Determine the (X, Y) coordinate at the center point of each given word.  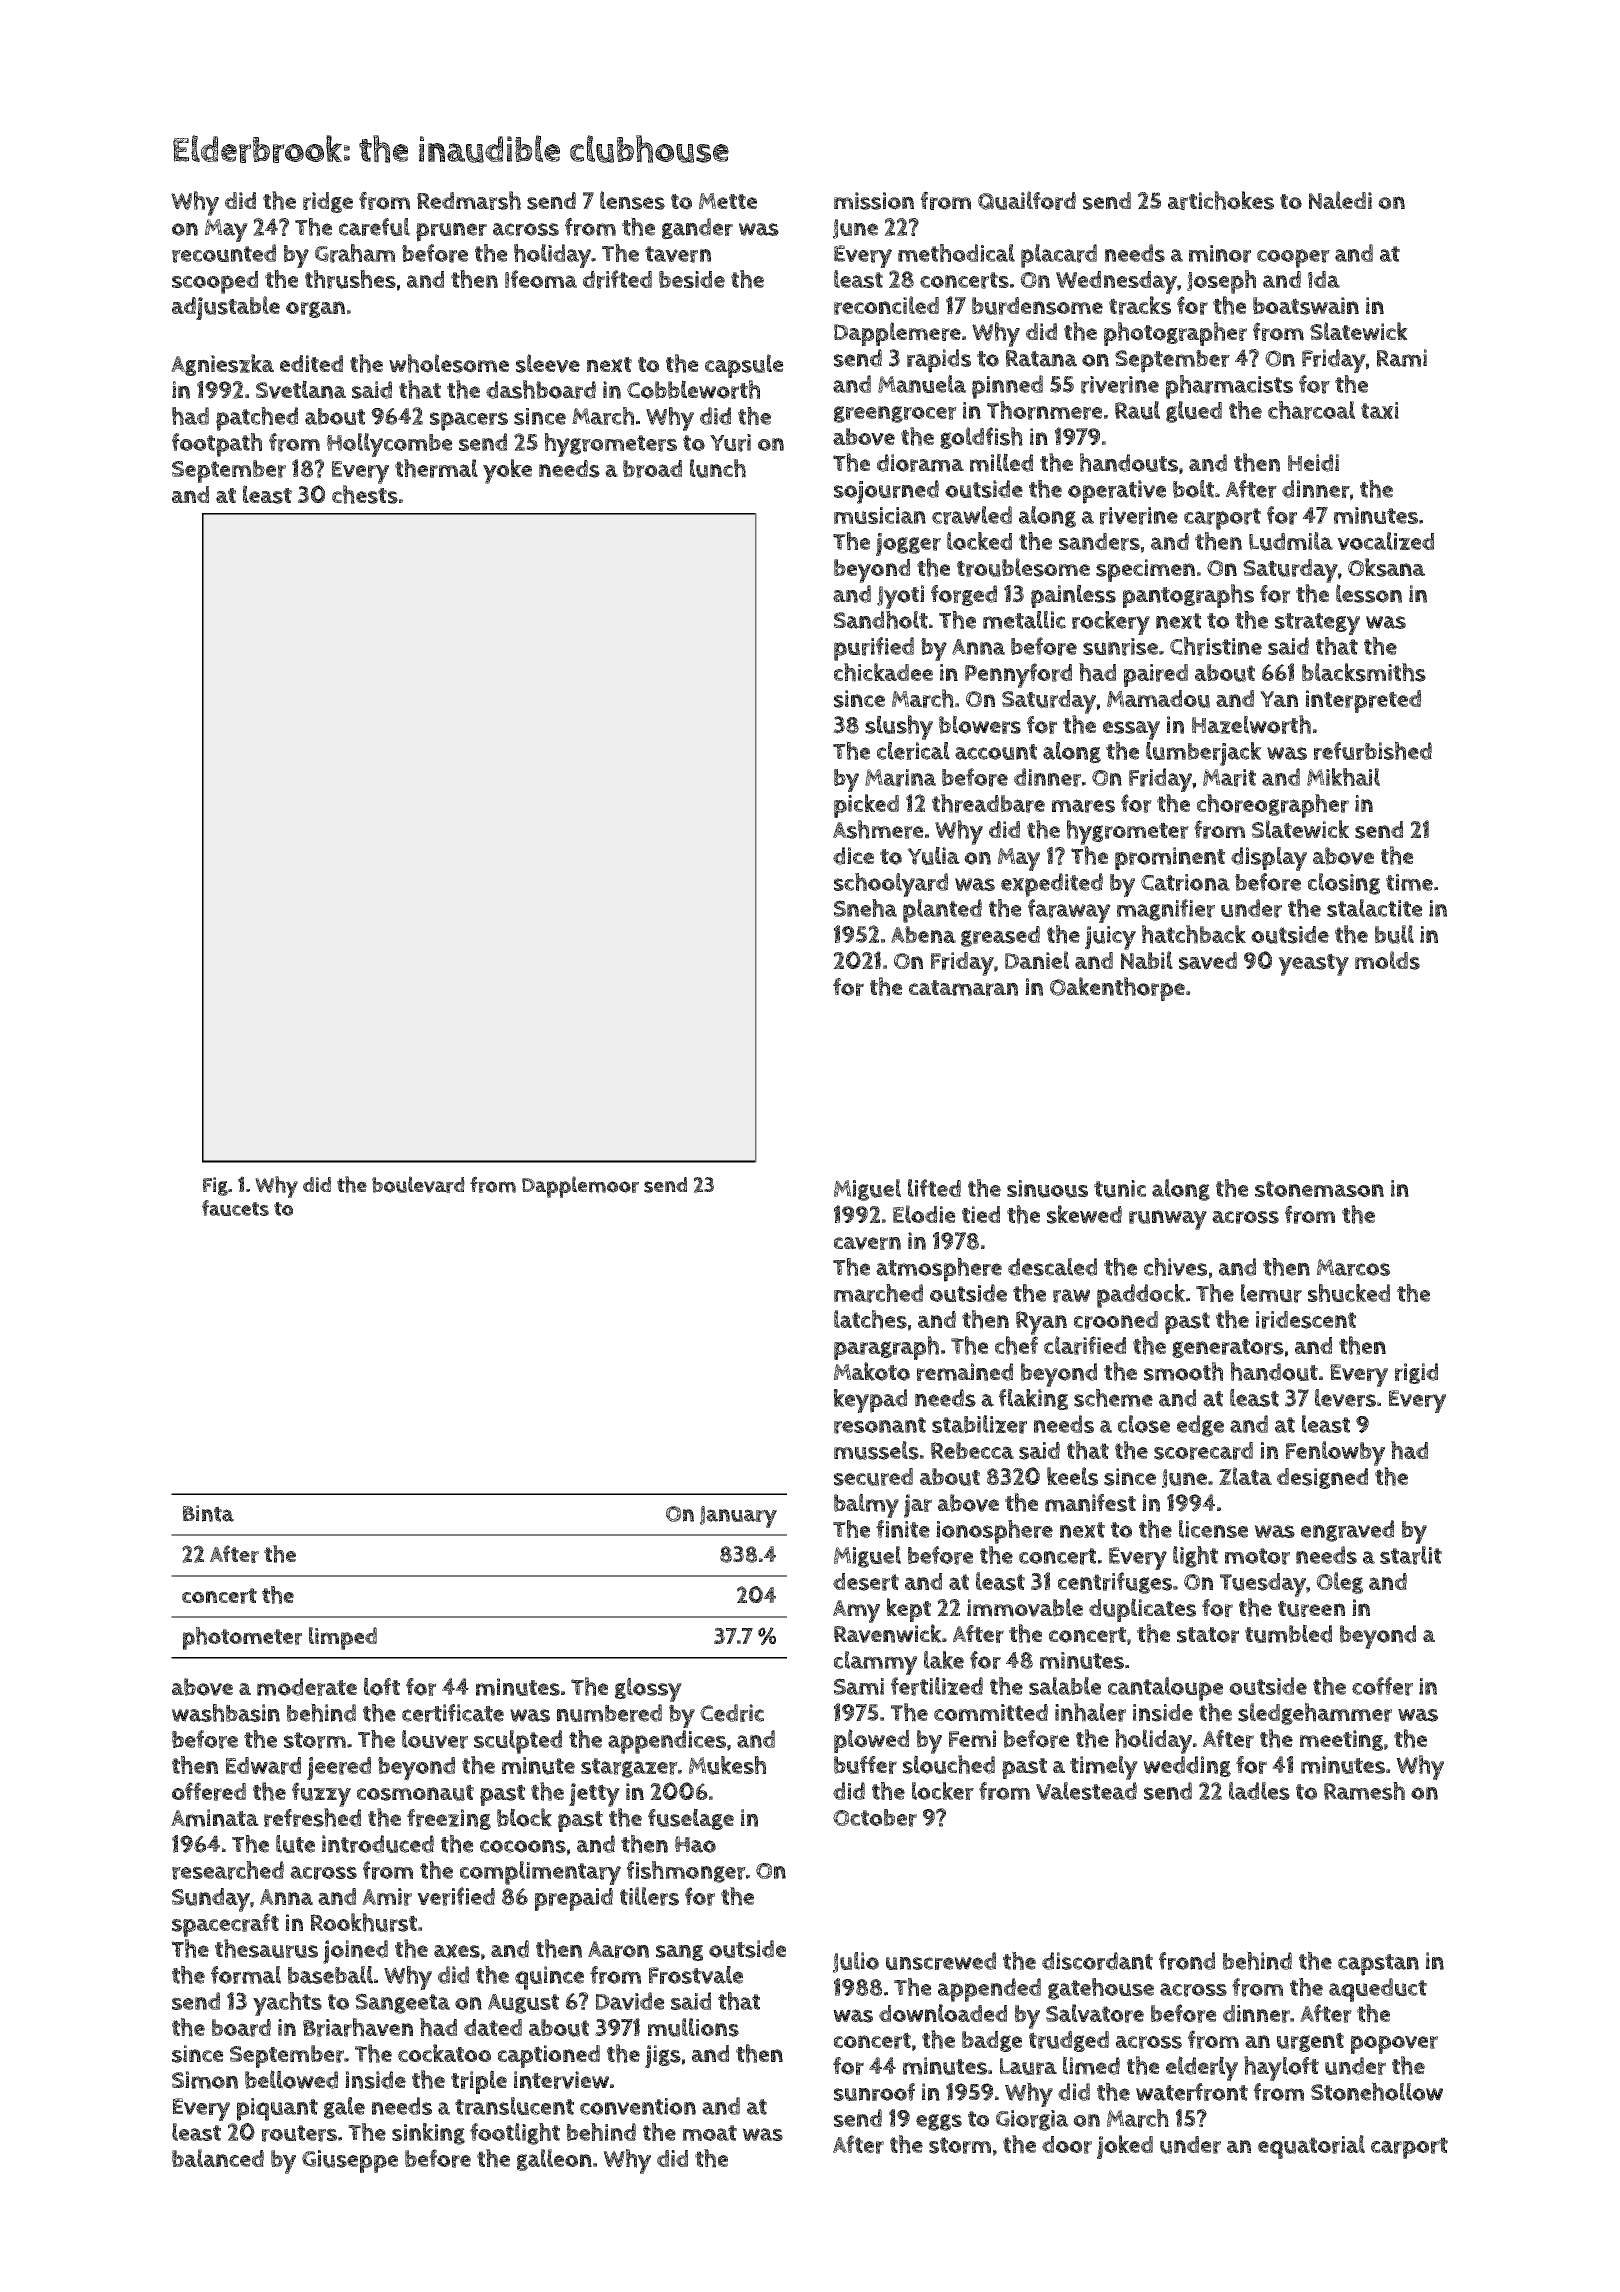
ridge (328, 202)
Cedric (732, 1713)
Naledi (1340, 200)
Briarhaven (358, 2027)
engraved (1347, 1531)
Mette (728, 201)
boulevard (418, 1184)
